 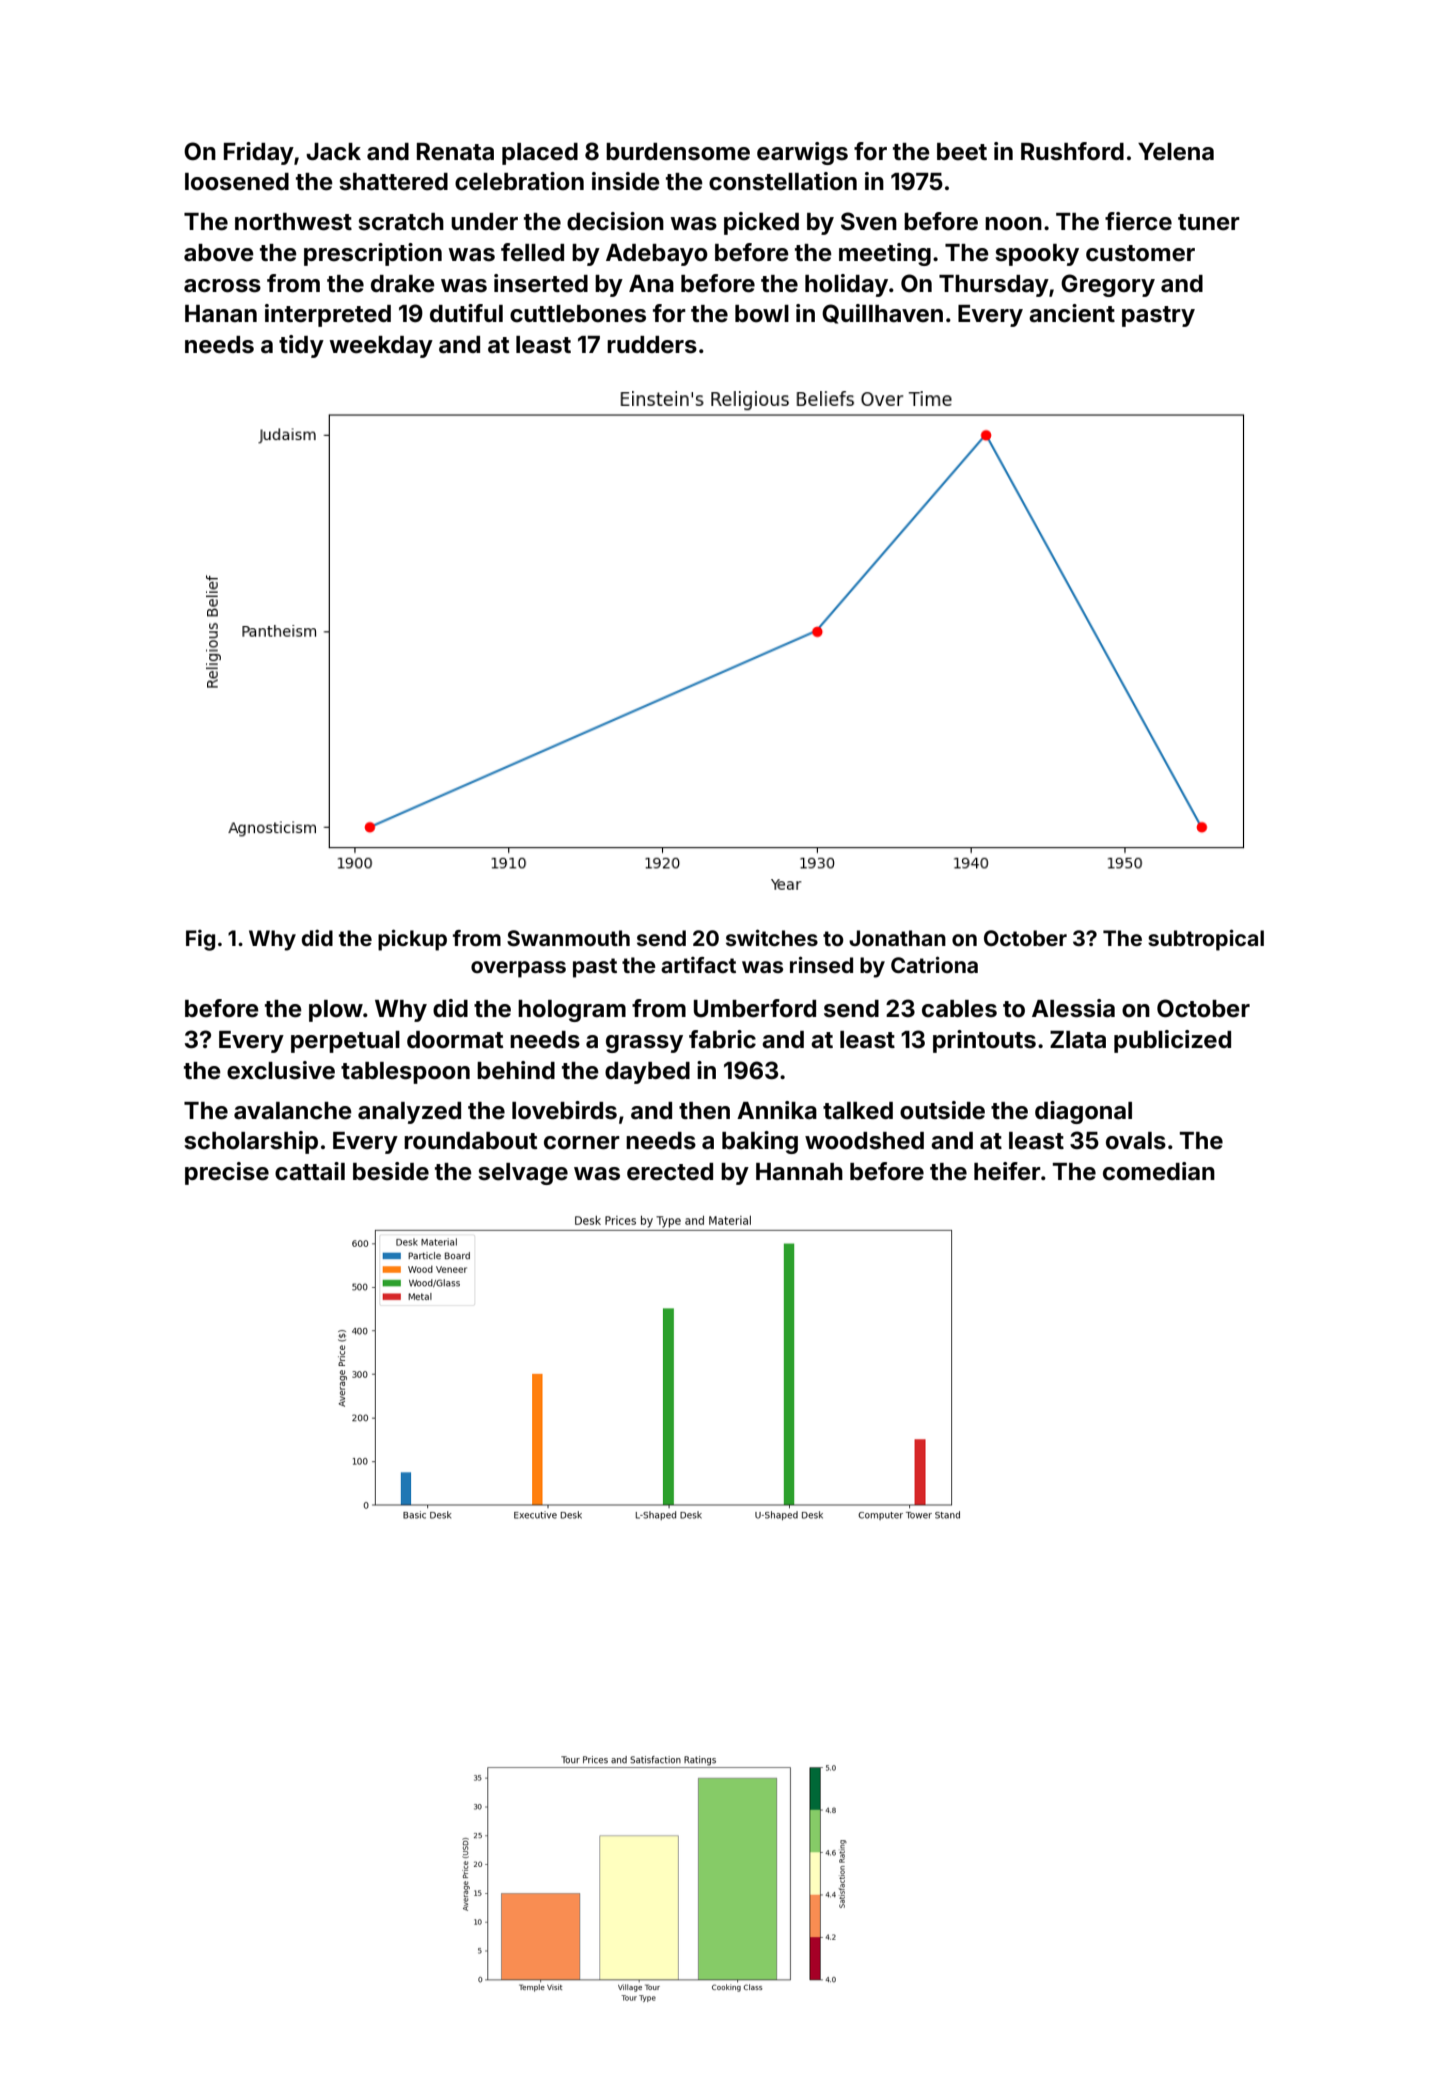 I want to click on weekday, so click(x=381, y=347).
